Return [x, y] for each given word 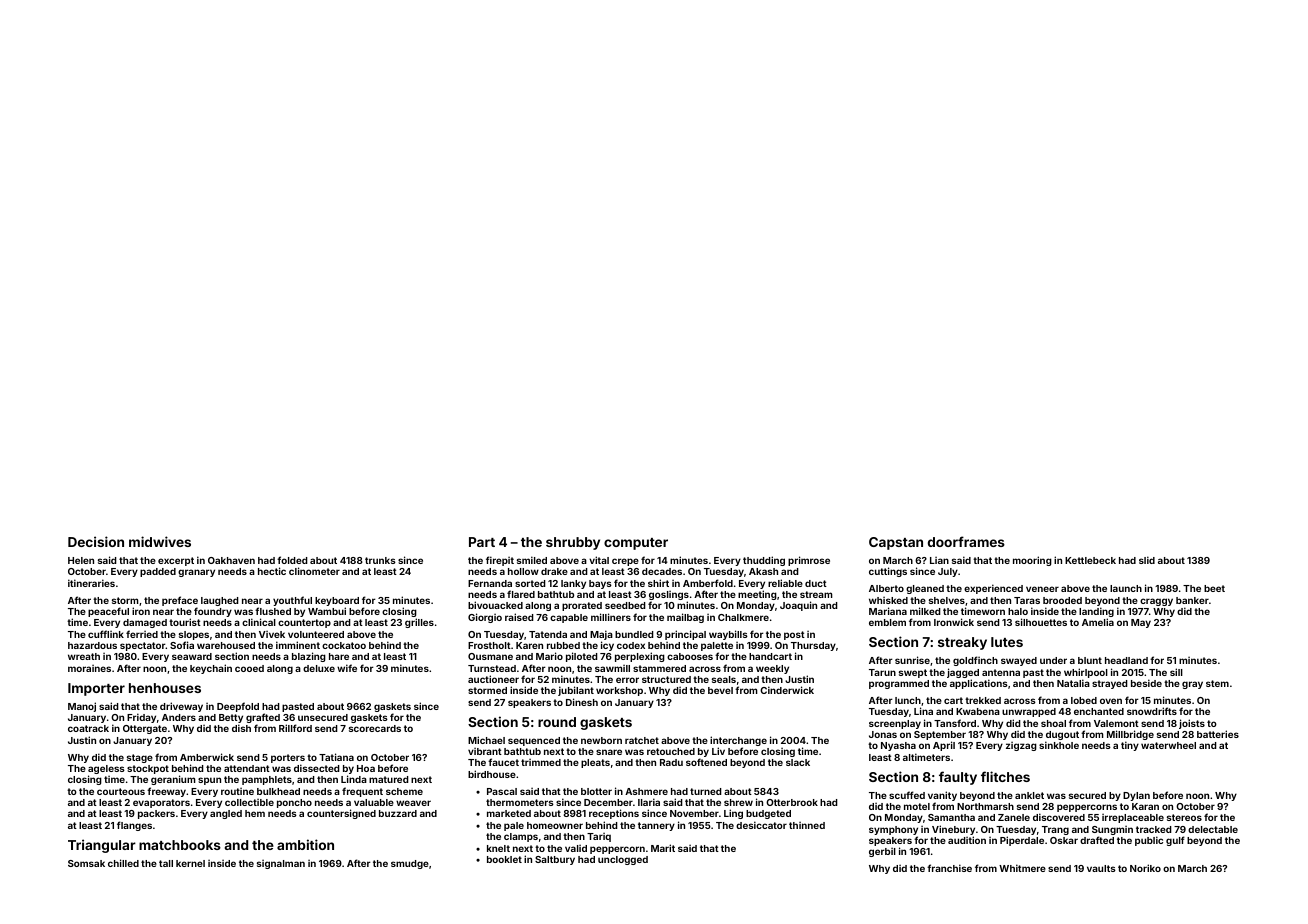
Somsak [86, 863]
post [794, 635]
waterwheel [1168, 745]
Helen [81, 560]
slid [1147, 560]
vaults [1101, 868]
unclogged [623, 860]
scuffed [907, 795]
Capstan [896, 543]
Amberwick [207, 757]
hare [339, 656]
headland [1126, 660]
